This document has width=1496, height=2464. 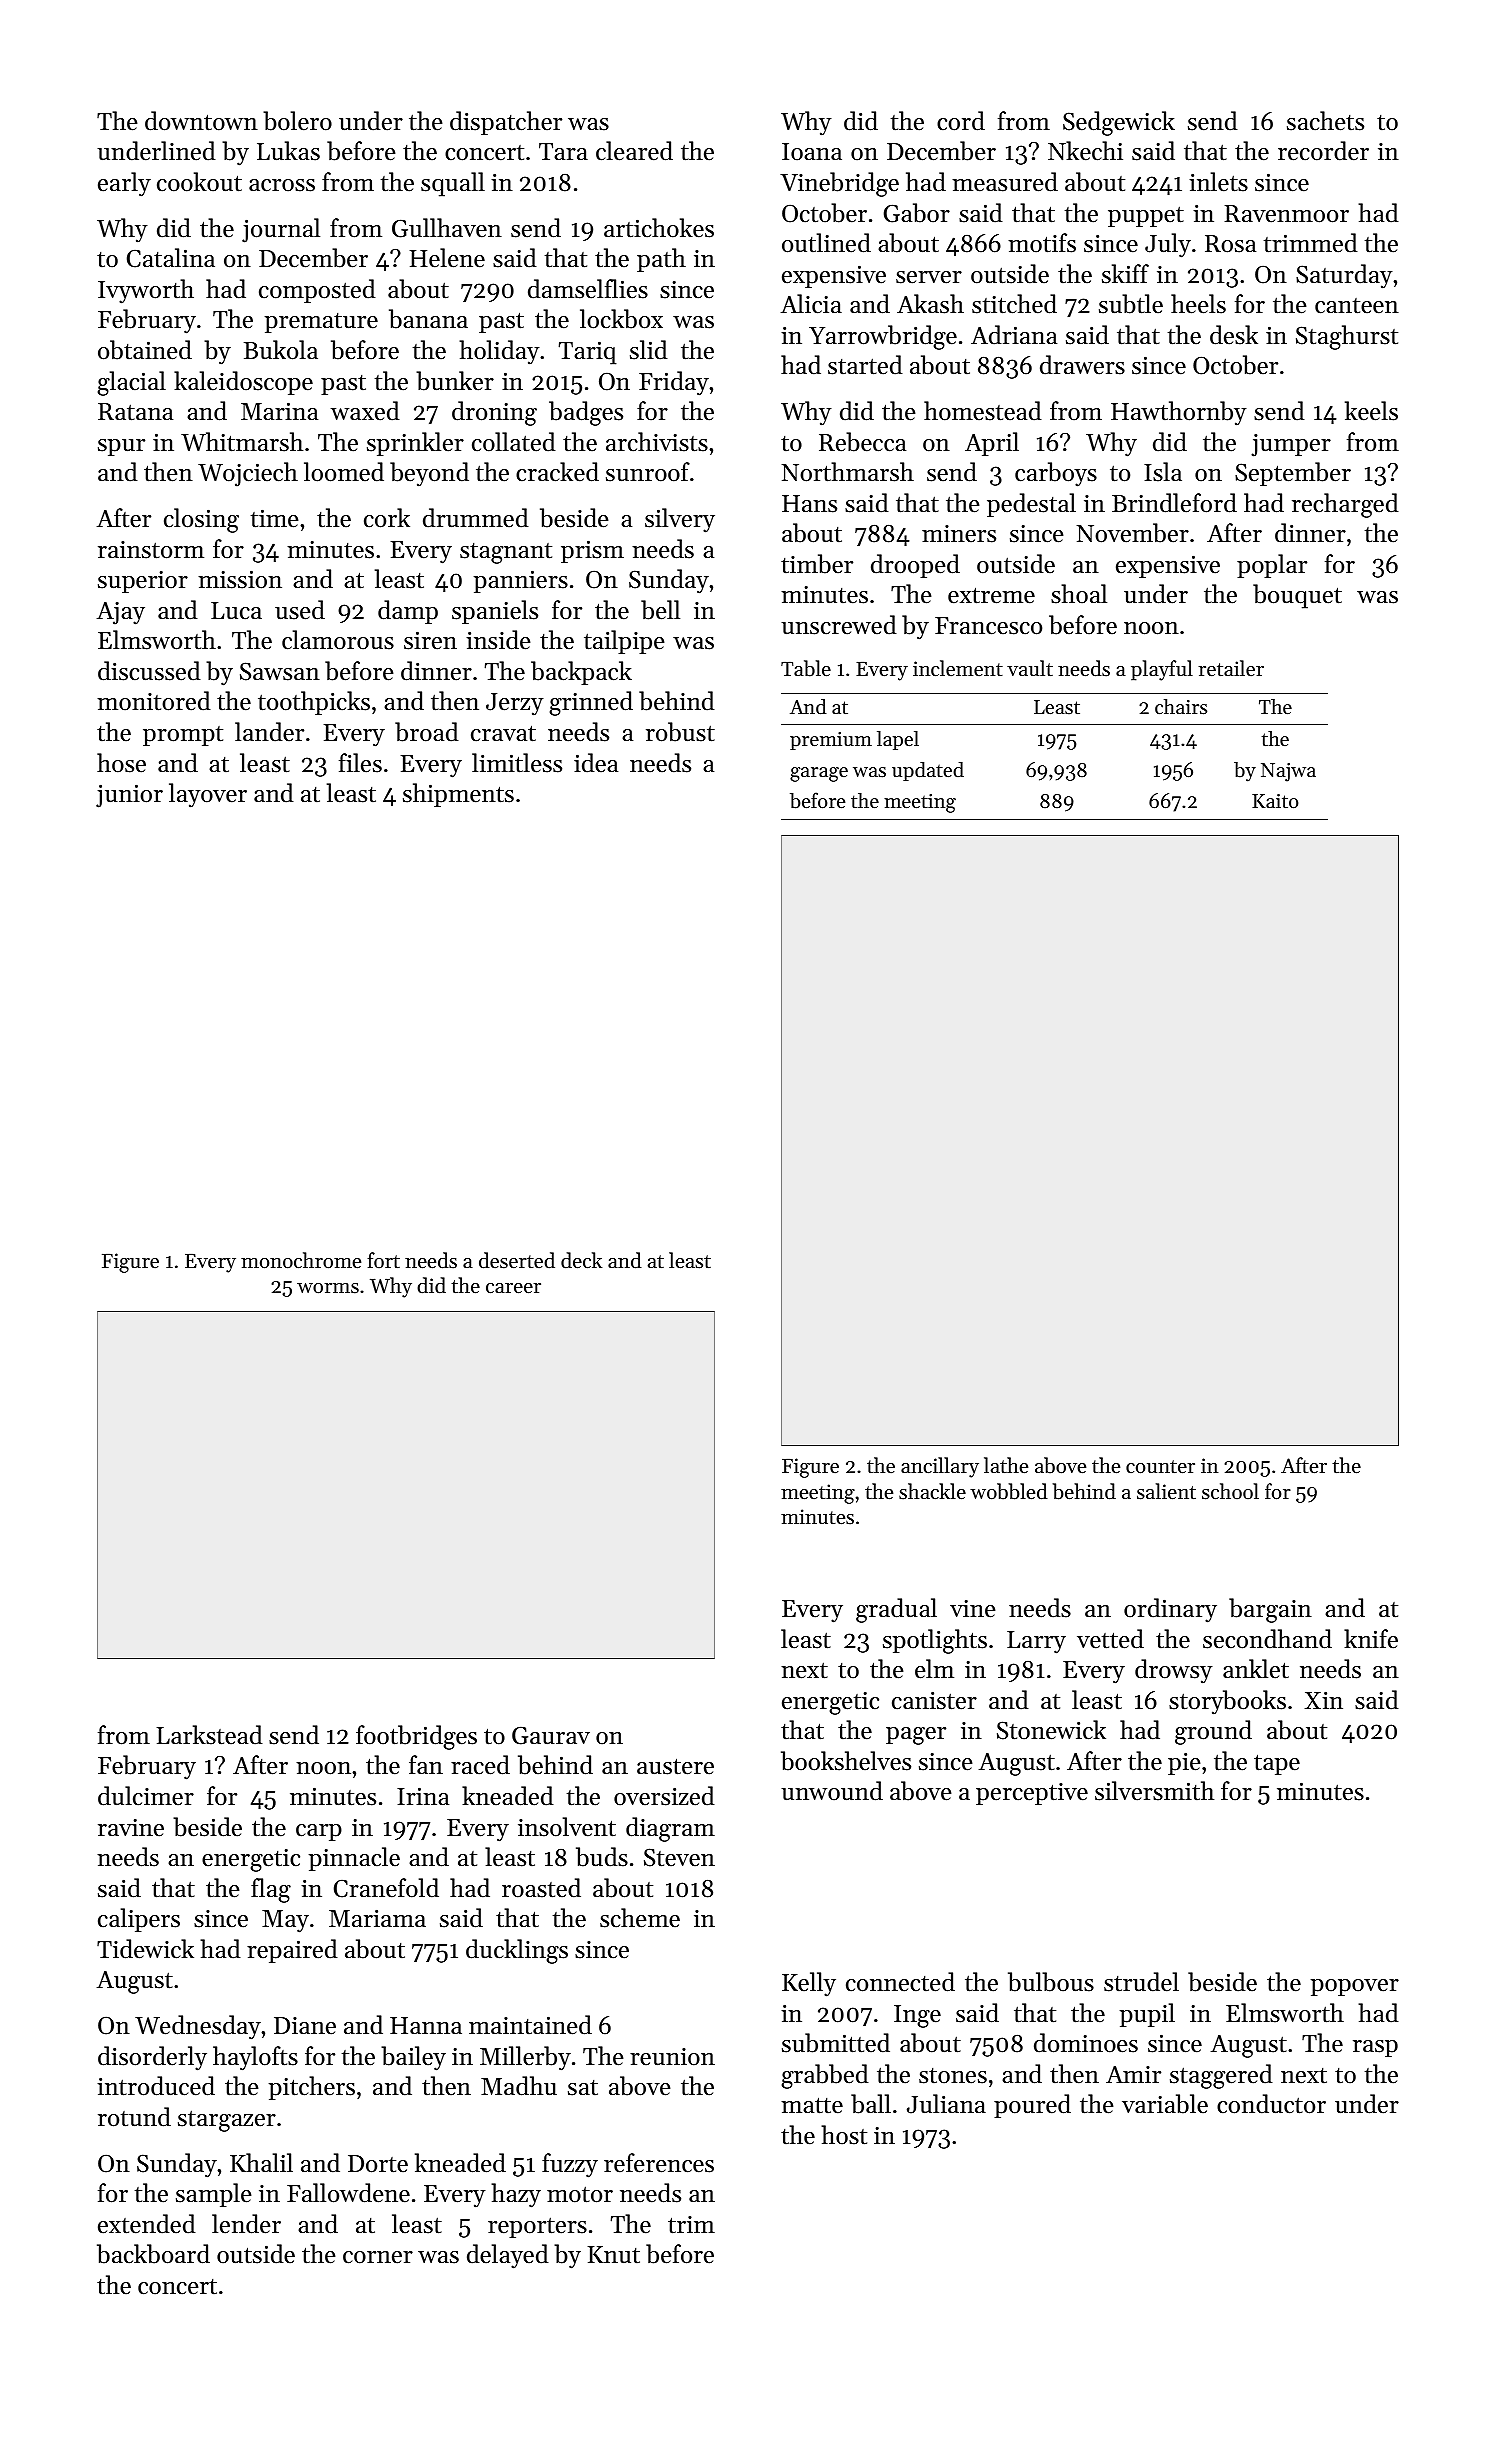 I want to click on Larkstead, so click(x=210, y=1735).
